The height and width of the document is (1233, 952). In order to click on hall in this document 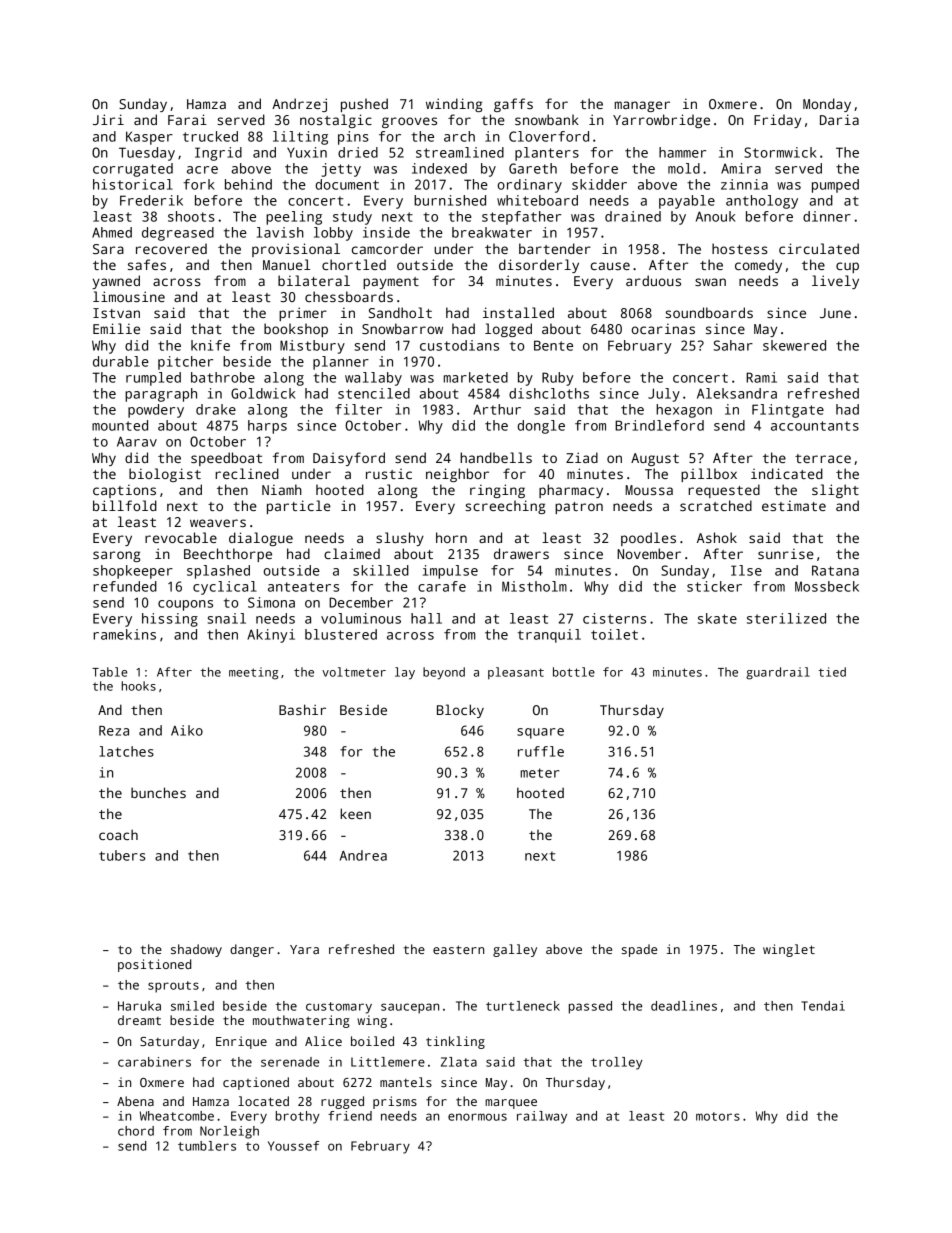, I will do `click(426, 618)`.
